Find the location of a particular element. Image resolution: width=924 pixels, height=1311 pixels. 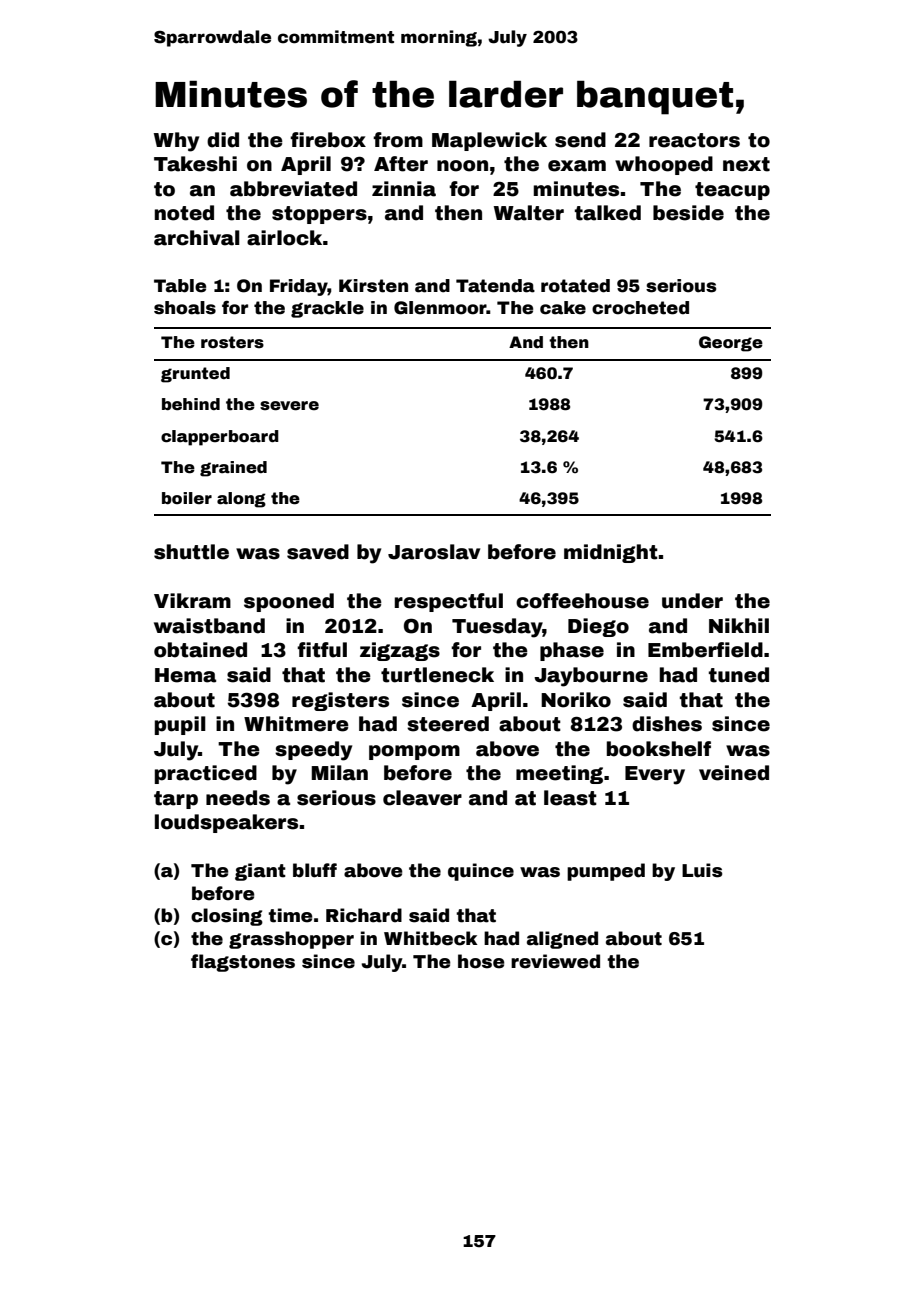

teacup is located at coordinates (732, 191).
